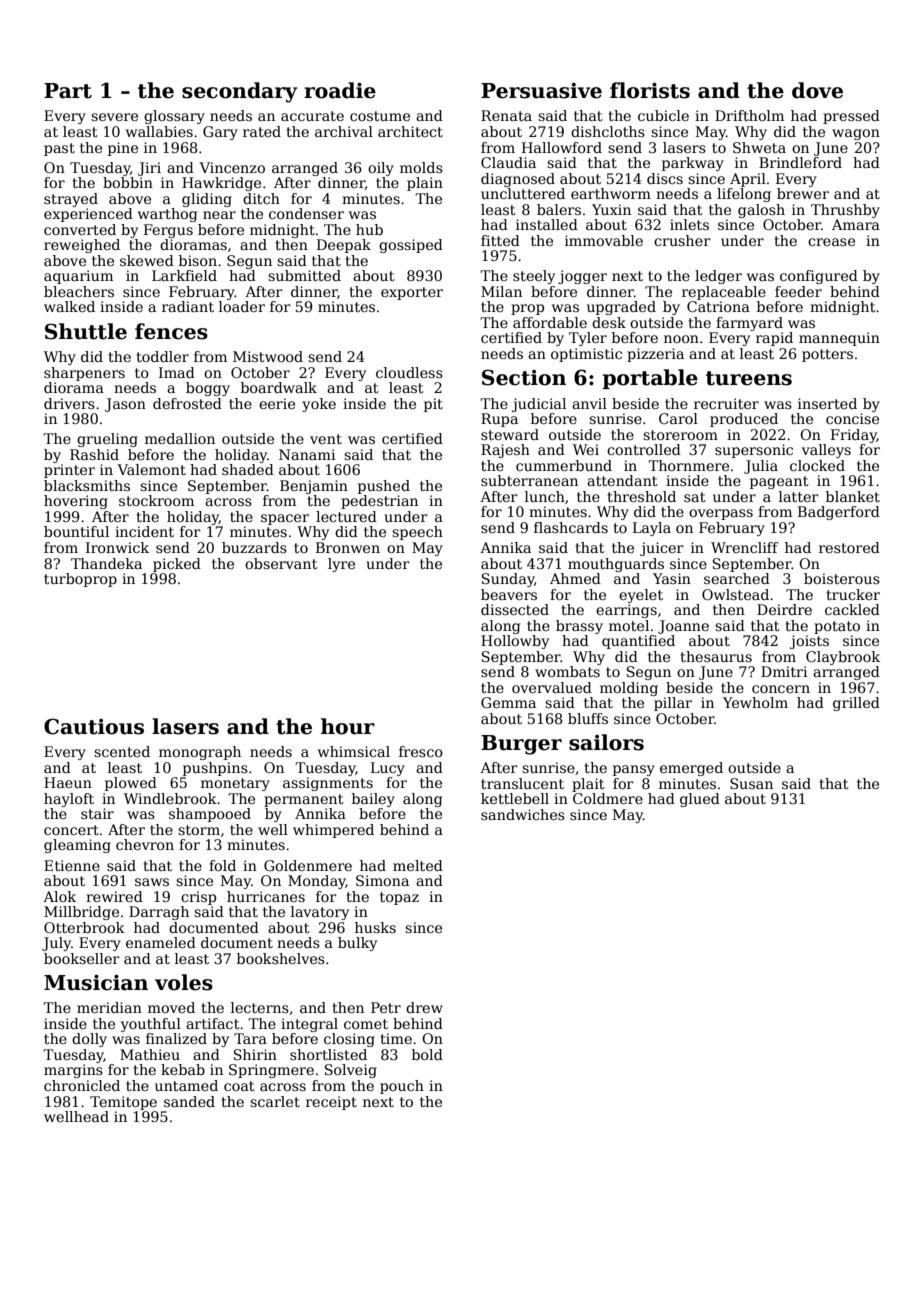  I want to click on configured, so click(819, 277).
